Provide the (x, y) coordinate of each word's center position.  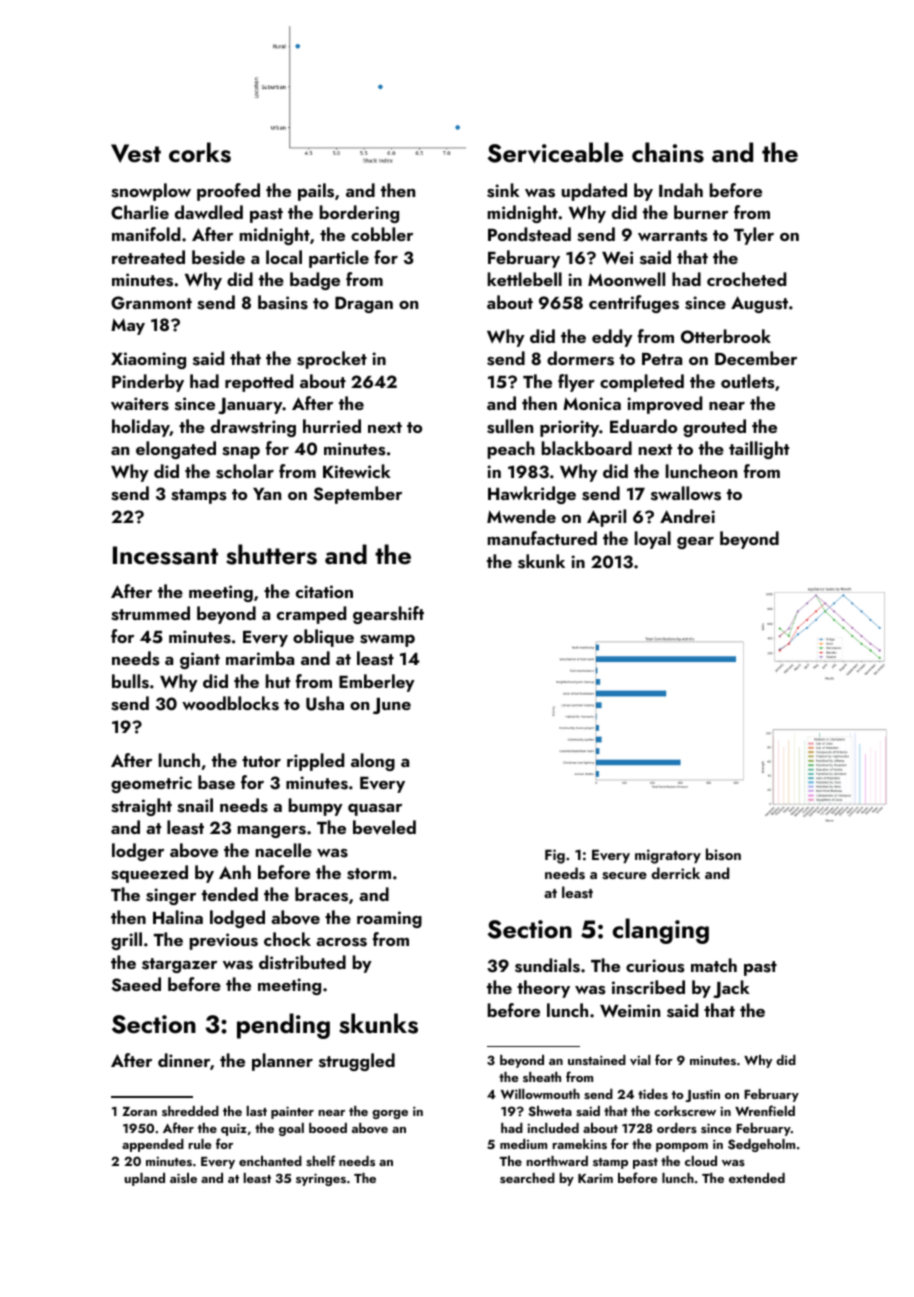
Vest (136, 153)
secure (624, 876)
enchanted (270, 1161)
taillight (759, 450)
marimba (260, 658)
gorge (390, 1114)
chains (668, 152)
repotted (259, 383)
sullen (510, 426)
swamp (387, 640)
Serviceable (555, 152)
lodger (138, 852)
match (714, 965)
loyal (653, 540)
